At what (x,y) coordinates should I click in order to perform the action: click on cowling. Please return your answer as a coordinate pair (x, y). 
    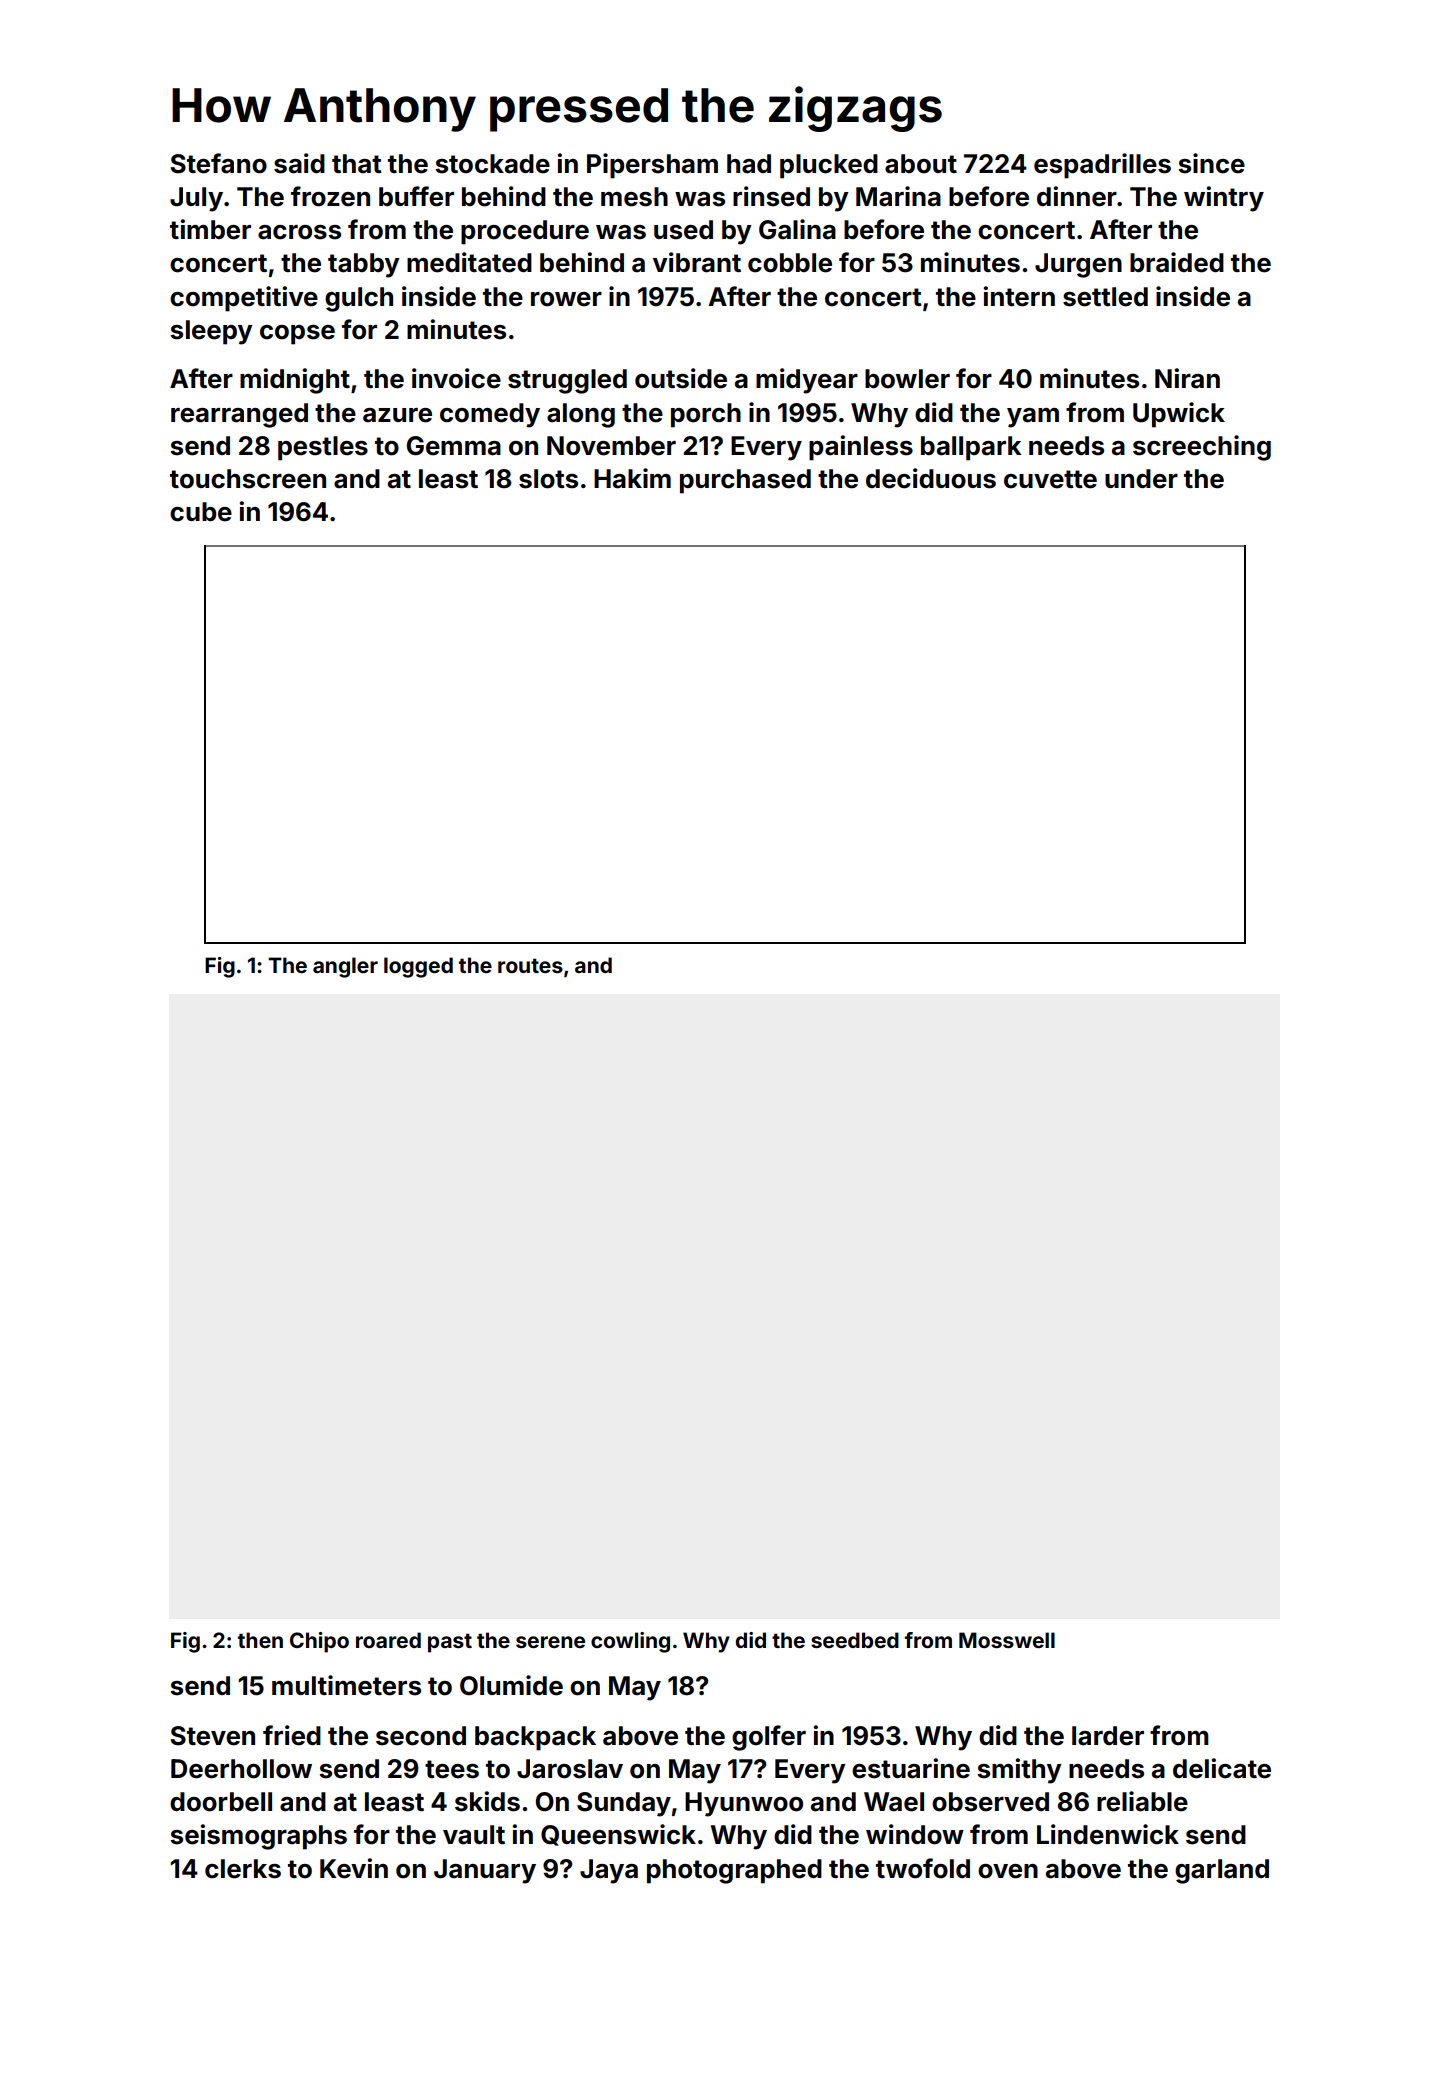
    Looking at the image, I should click on (630, 1642).
